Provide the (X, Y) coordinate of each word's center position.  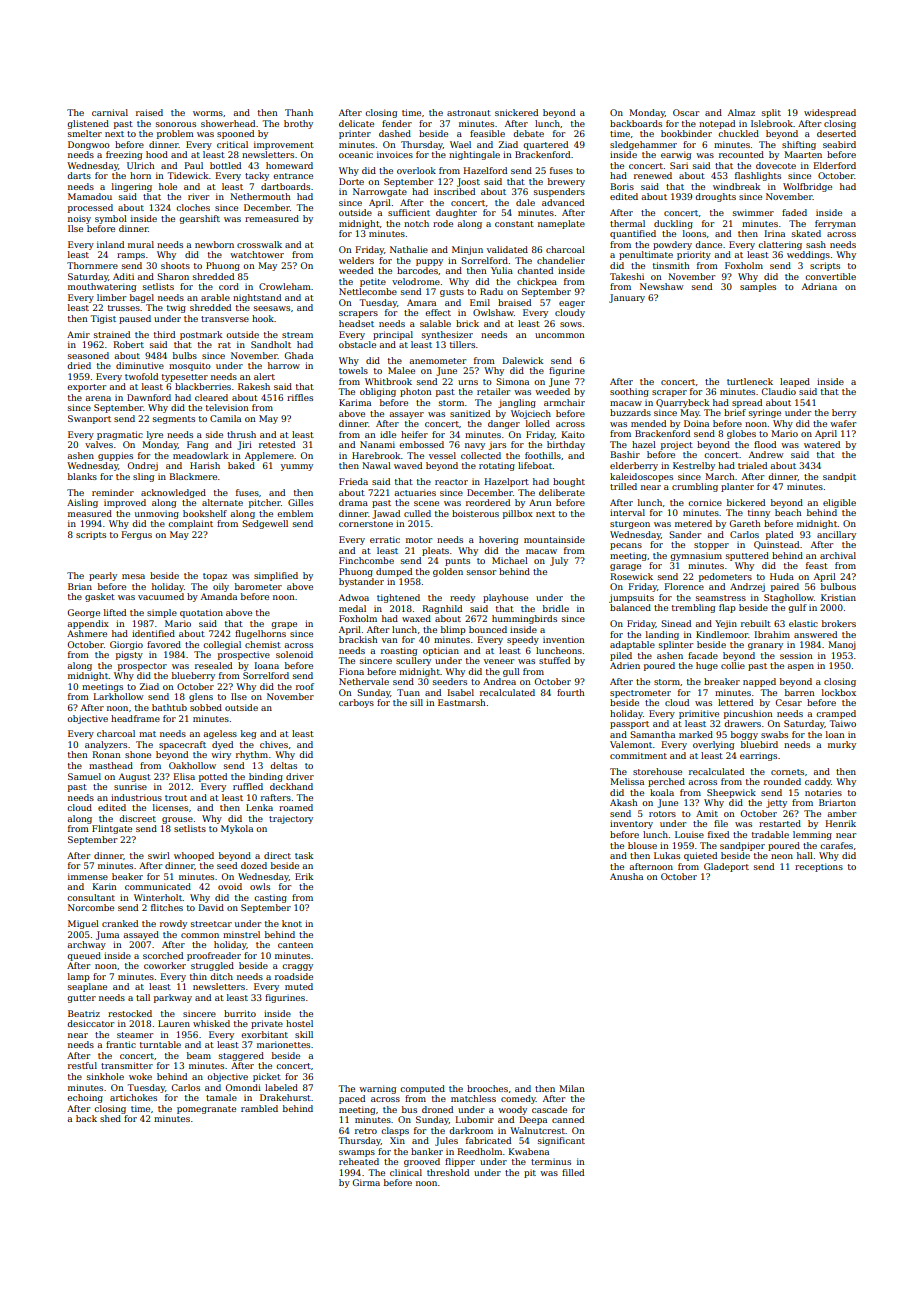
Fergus (137, 535)
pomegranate (206, 1110)
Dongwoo (89, 145)
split (771, 113)
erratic (385, 539)
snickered (516, 112)
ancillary (836, 535)
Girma (366, 1182)
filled (573, 1172)
